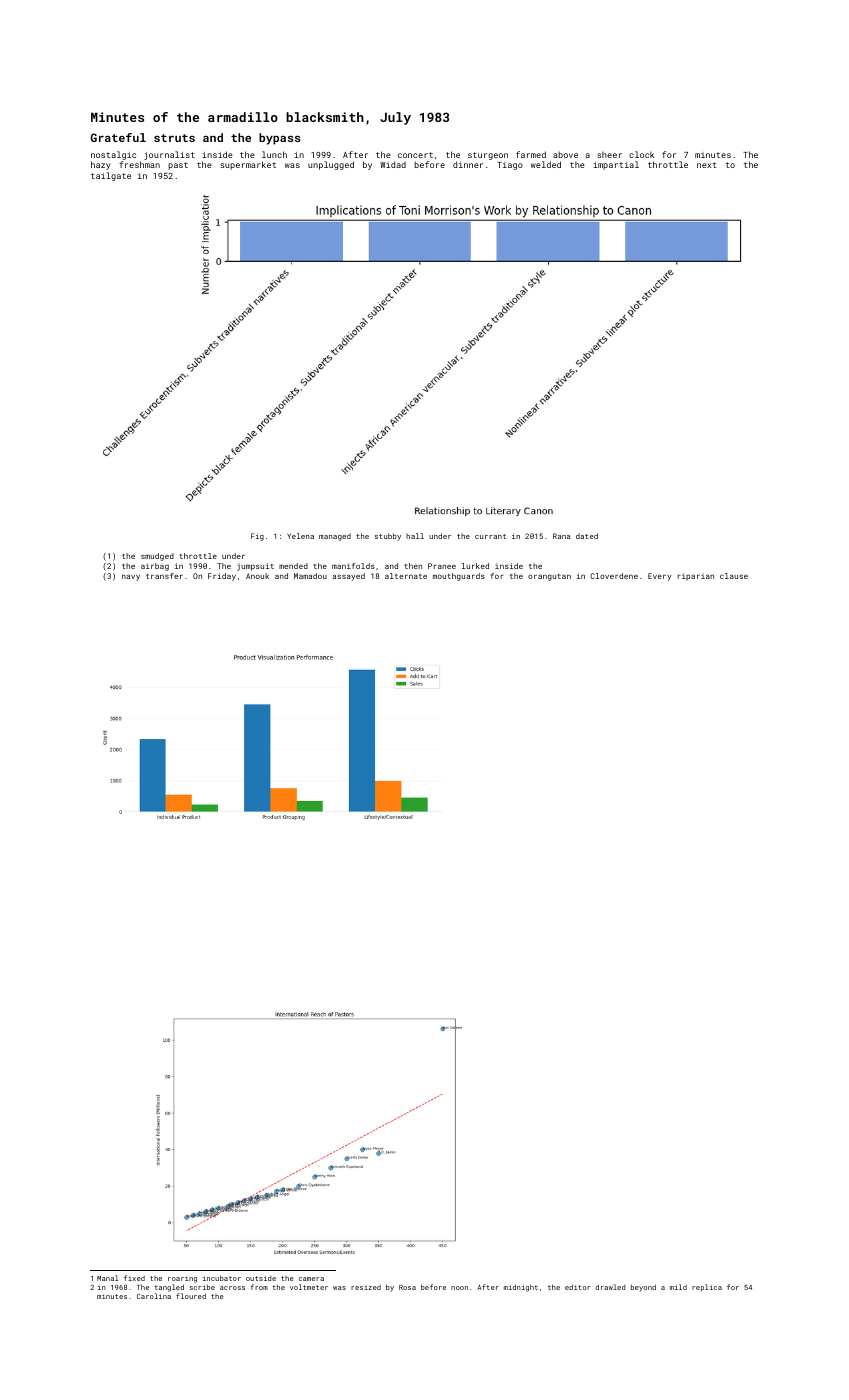 This screenshot has width=849, height=1400. What do you see at coordinates (311, 1279) in the screenshot?
I see `camera` at bounding box center [311, 1279].
